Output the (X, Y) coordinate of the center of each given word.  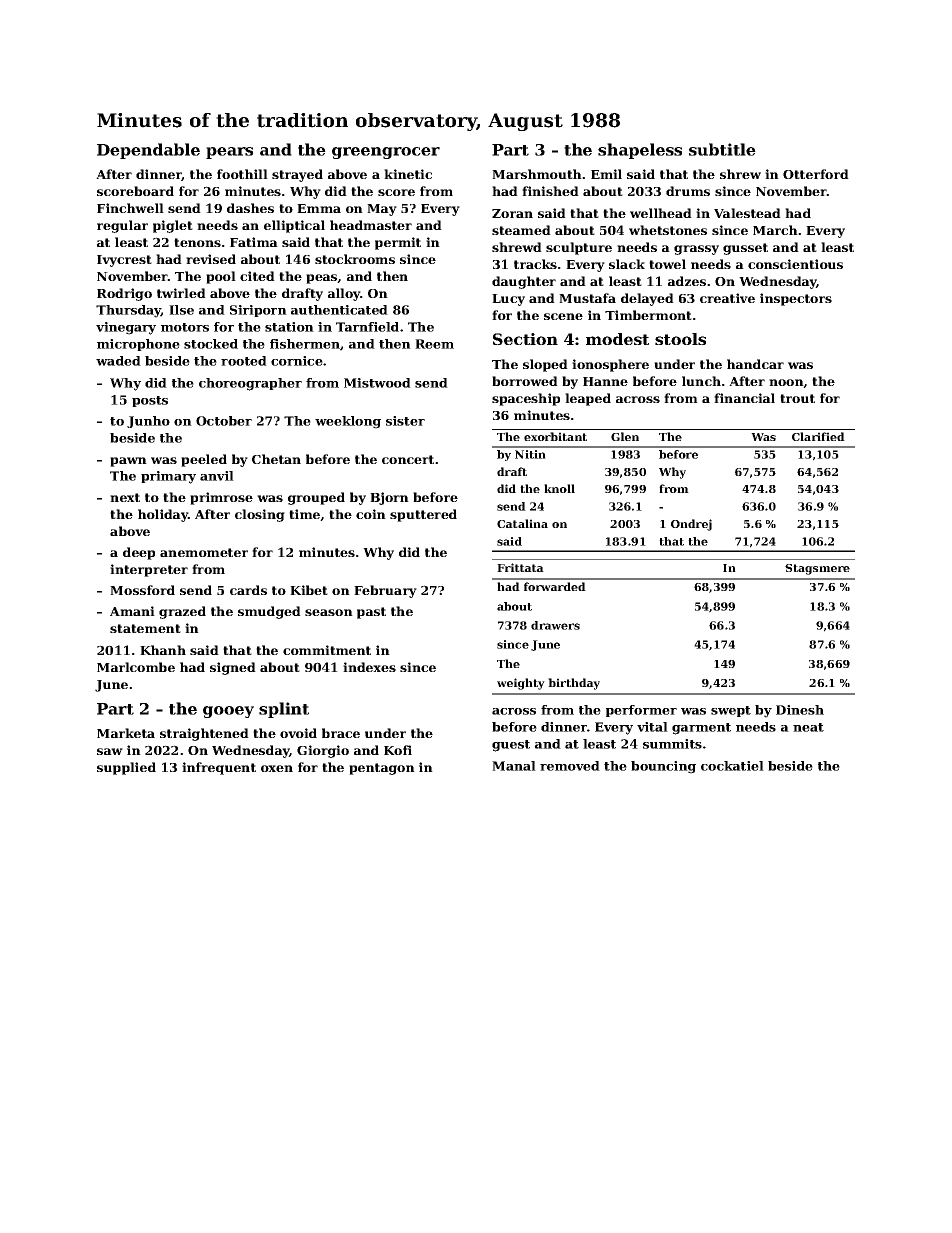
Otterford (816, 174)
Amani (132, 611)
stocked (211, 344)
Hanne (605, 381)
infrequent (219, 768)
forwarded (555, 586)
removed (570, 766)
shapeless (640, 151)
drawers (555, 625)
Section (525, 339)
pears (229, 153)
